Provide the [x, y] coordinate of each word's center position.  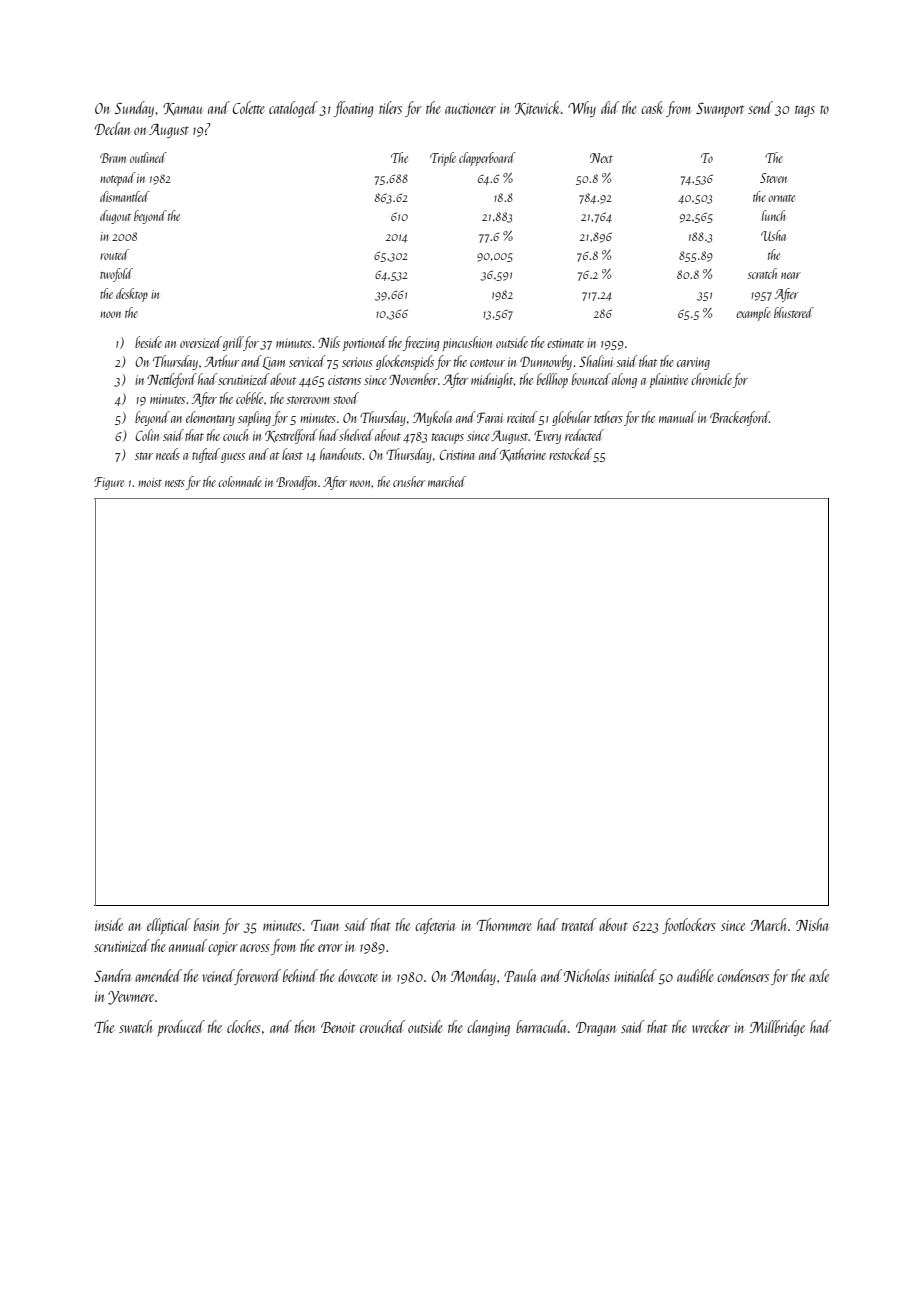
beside [148, 342]
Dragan [596, 1029]
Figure [109, 483]
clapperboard [487, 159]
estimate [565, 343]
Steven [773, 178]
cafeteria [435, 926]
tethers [608, 417]
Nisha [812, 924]
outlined [148, 157]
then [305, 1026]
